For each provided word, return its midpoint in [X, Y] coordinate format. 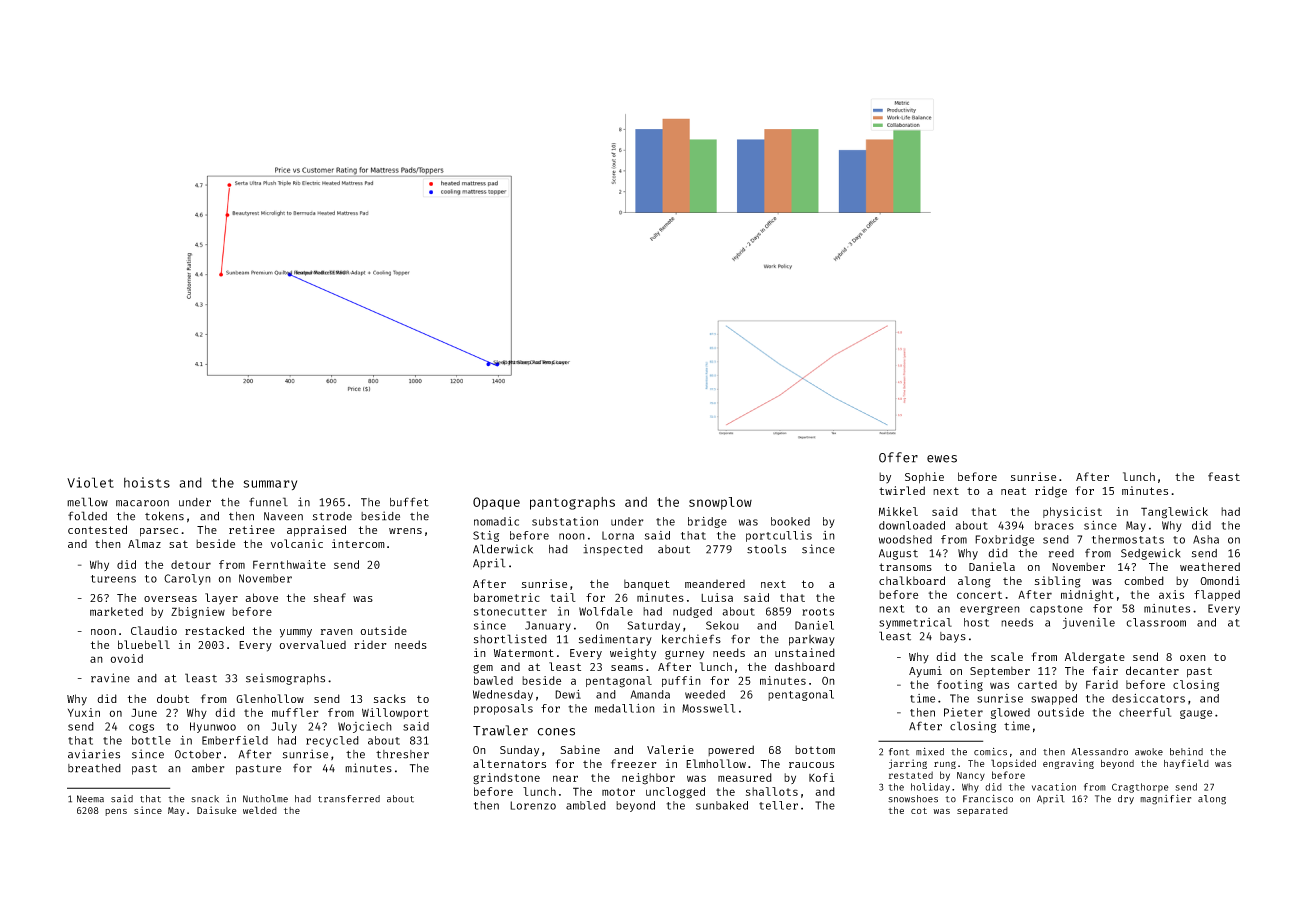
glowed [1010, 713]
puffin [681, 681]
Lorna [618, 535]
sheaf [330, 597]
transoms [905, 567]
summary [270, 485]
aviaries [94, 754]
